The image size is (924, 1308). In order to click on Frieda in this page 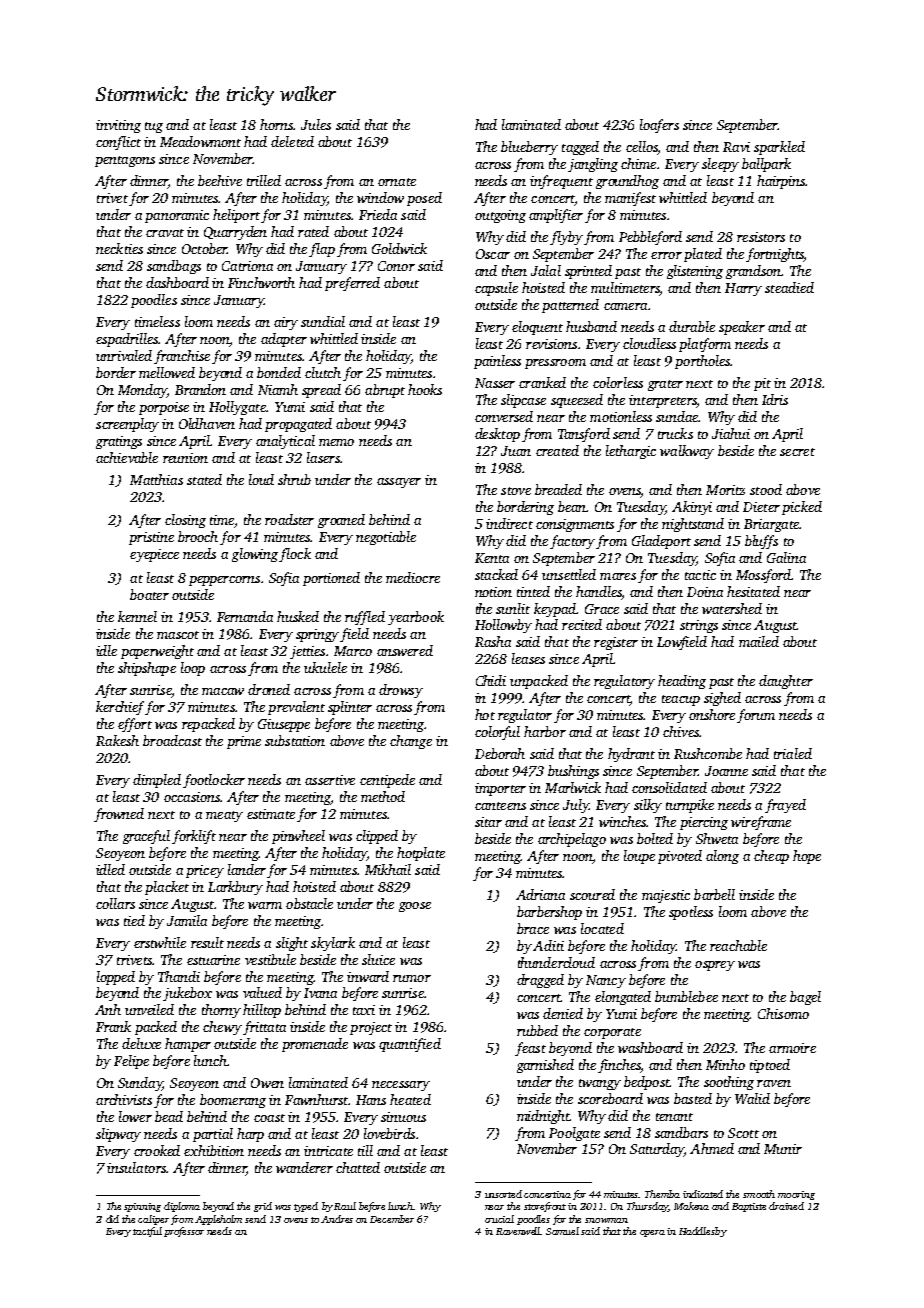, I will do `click(378, 214)`.
